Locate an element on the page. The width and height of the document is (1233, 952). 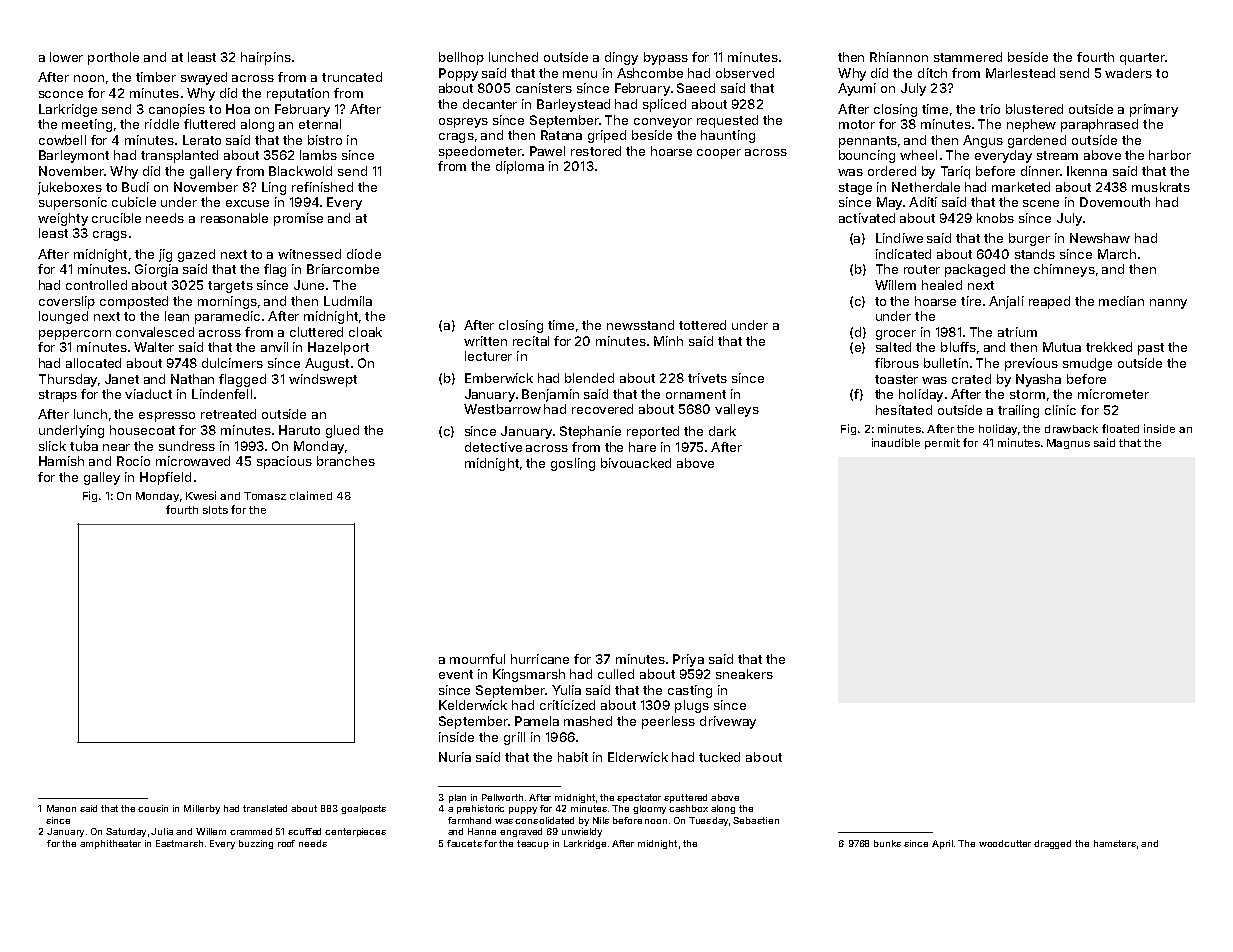
galley is located at coordinates (102, 478).
